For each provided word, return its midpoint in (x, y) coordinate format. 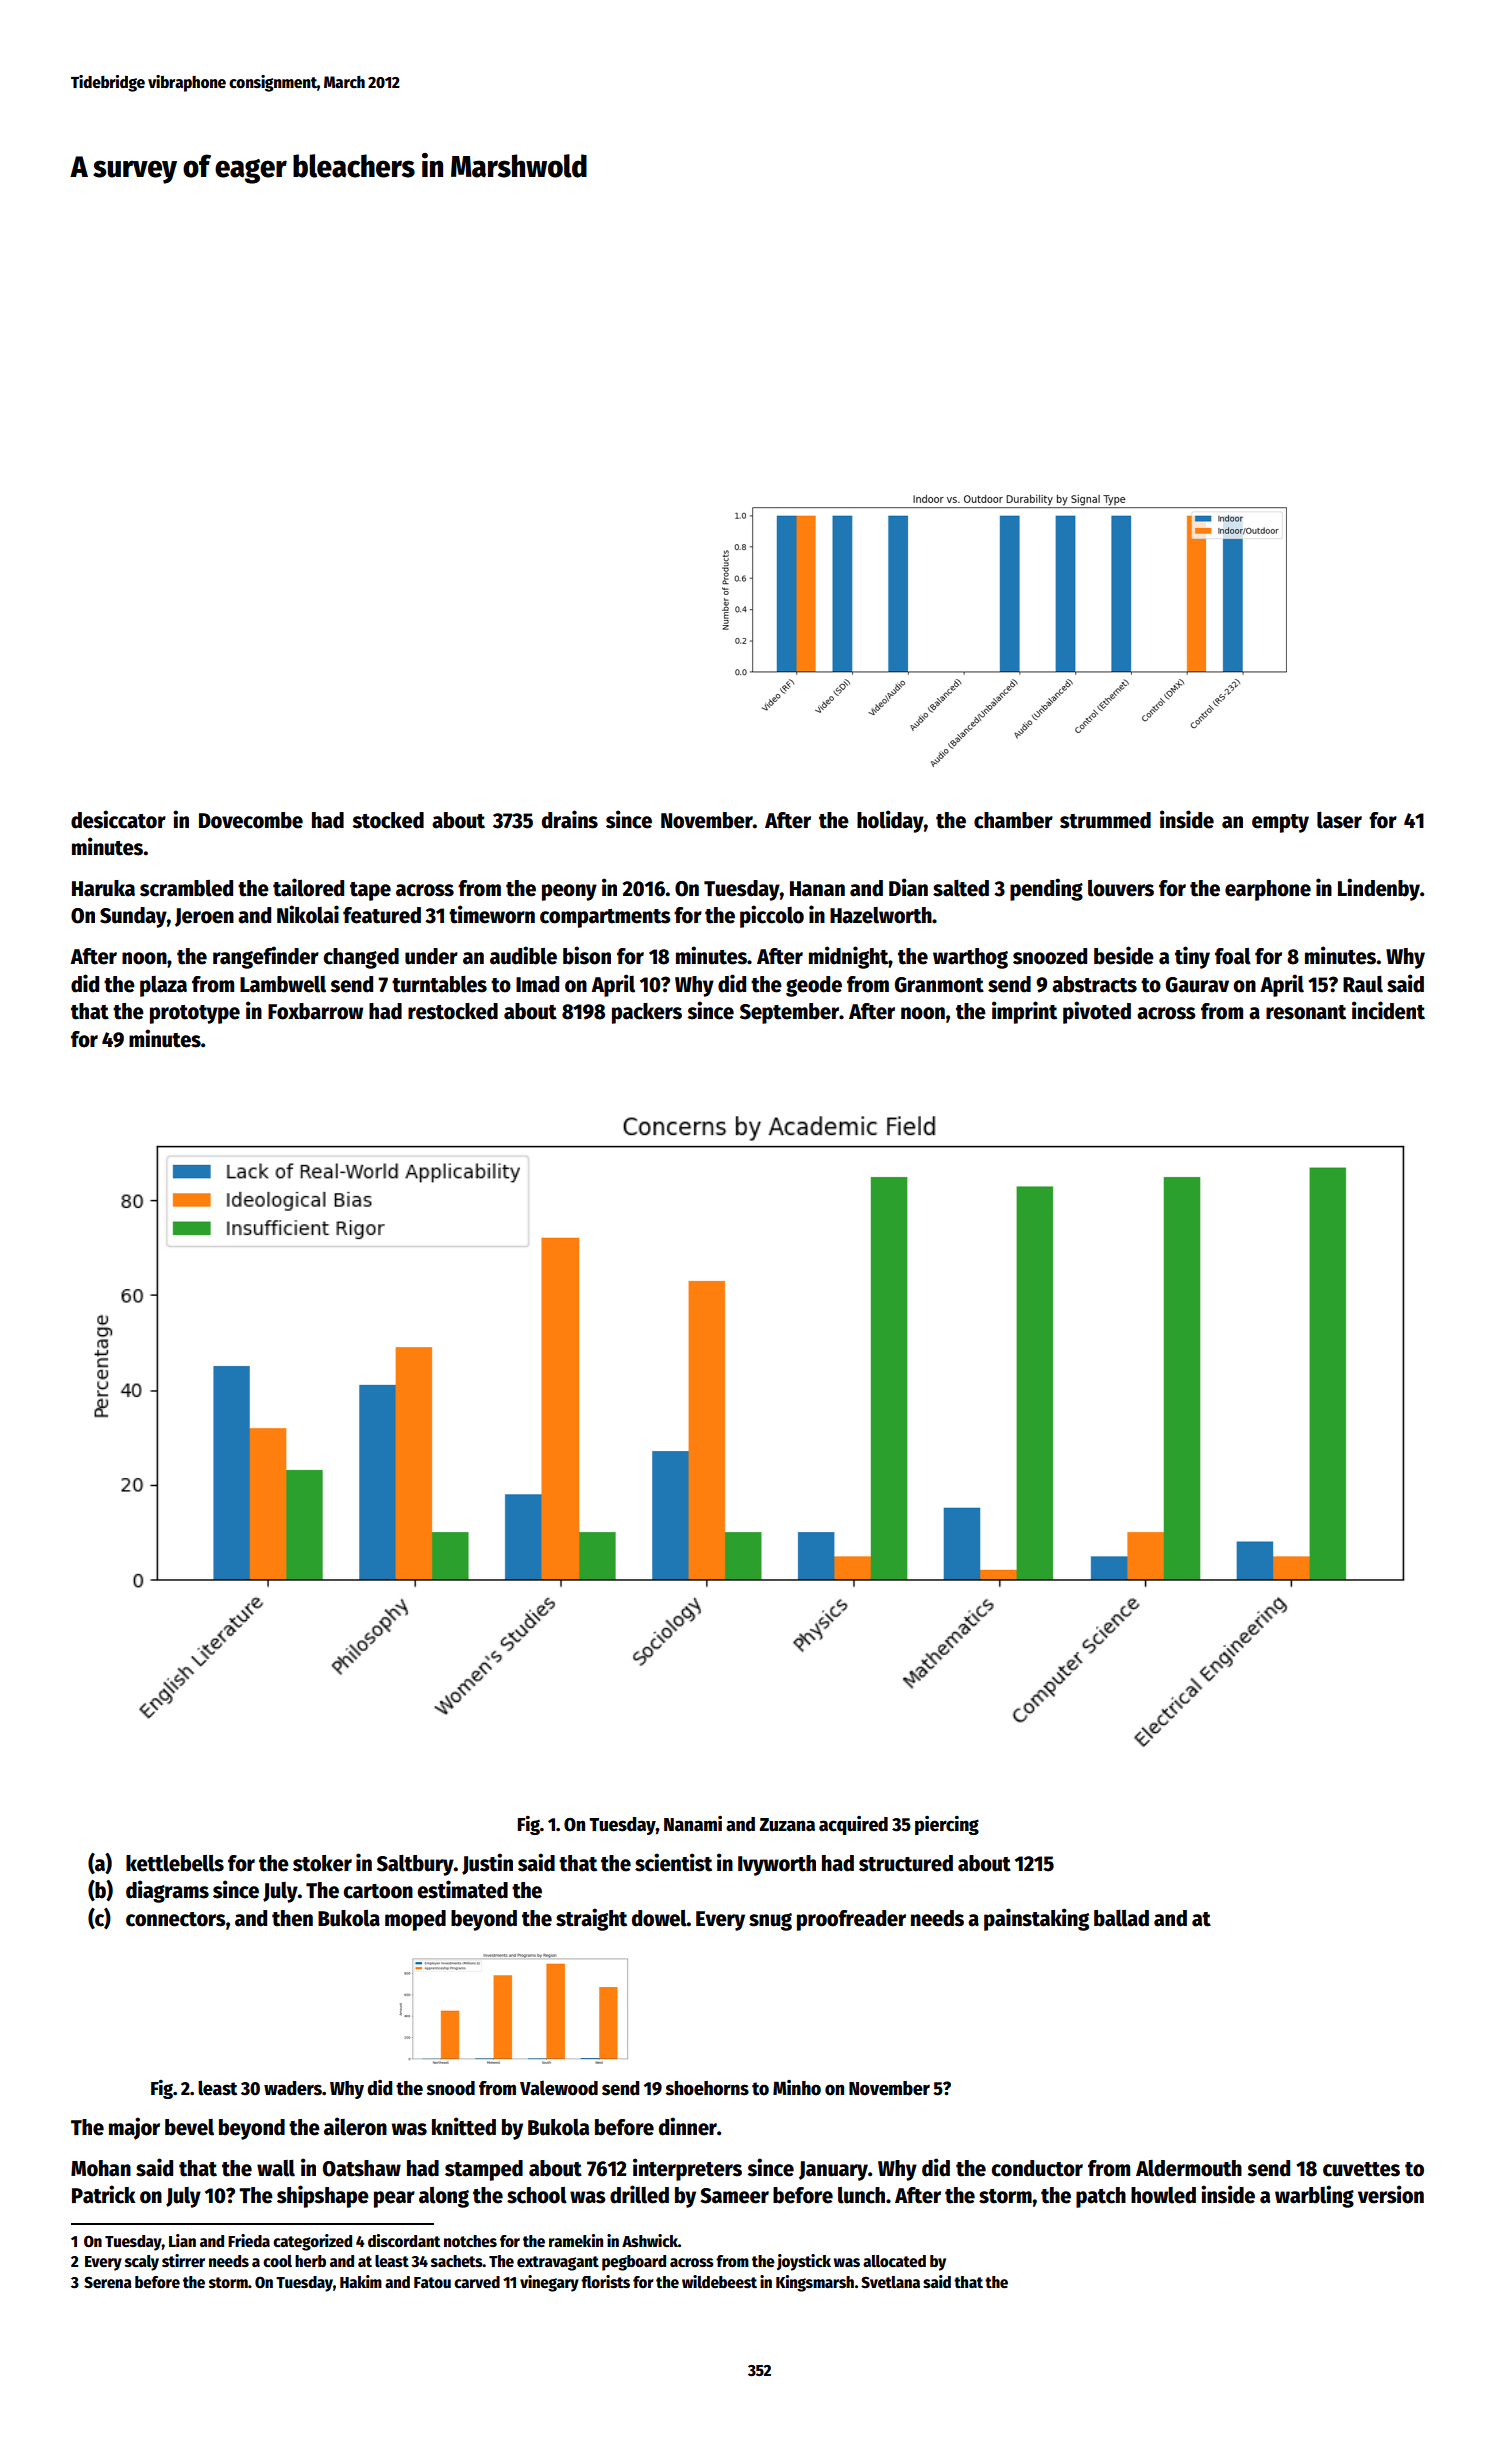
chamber (1013, 820)
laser (1339, 820)
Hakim (361, 2281)
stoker (322, 1863)
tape (370, 891)
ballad (1121, 1918)
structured (906, 1863)
